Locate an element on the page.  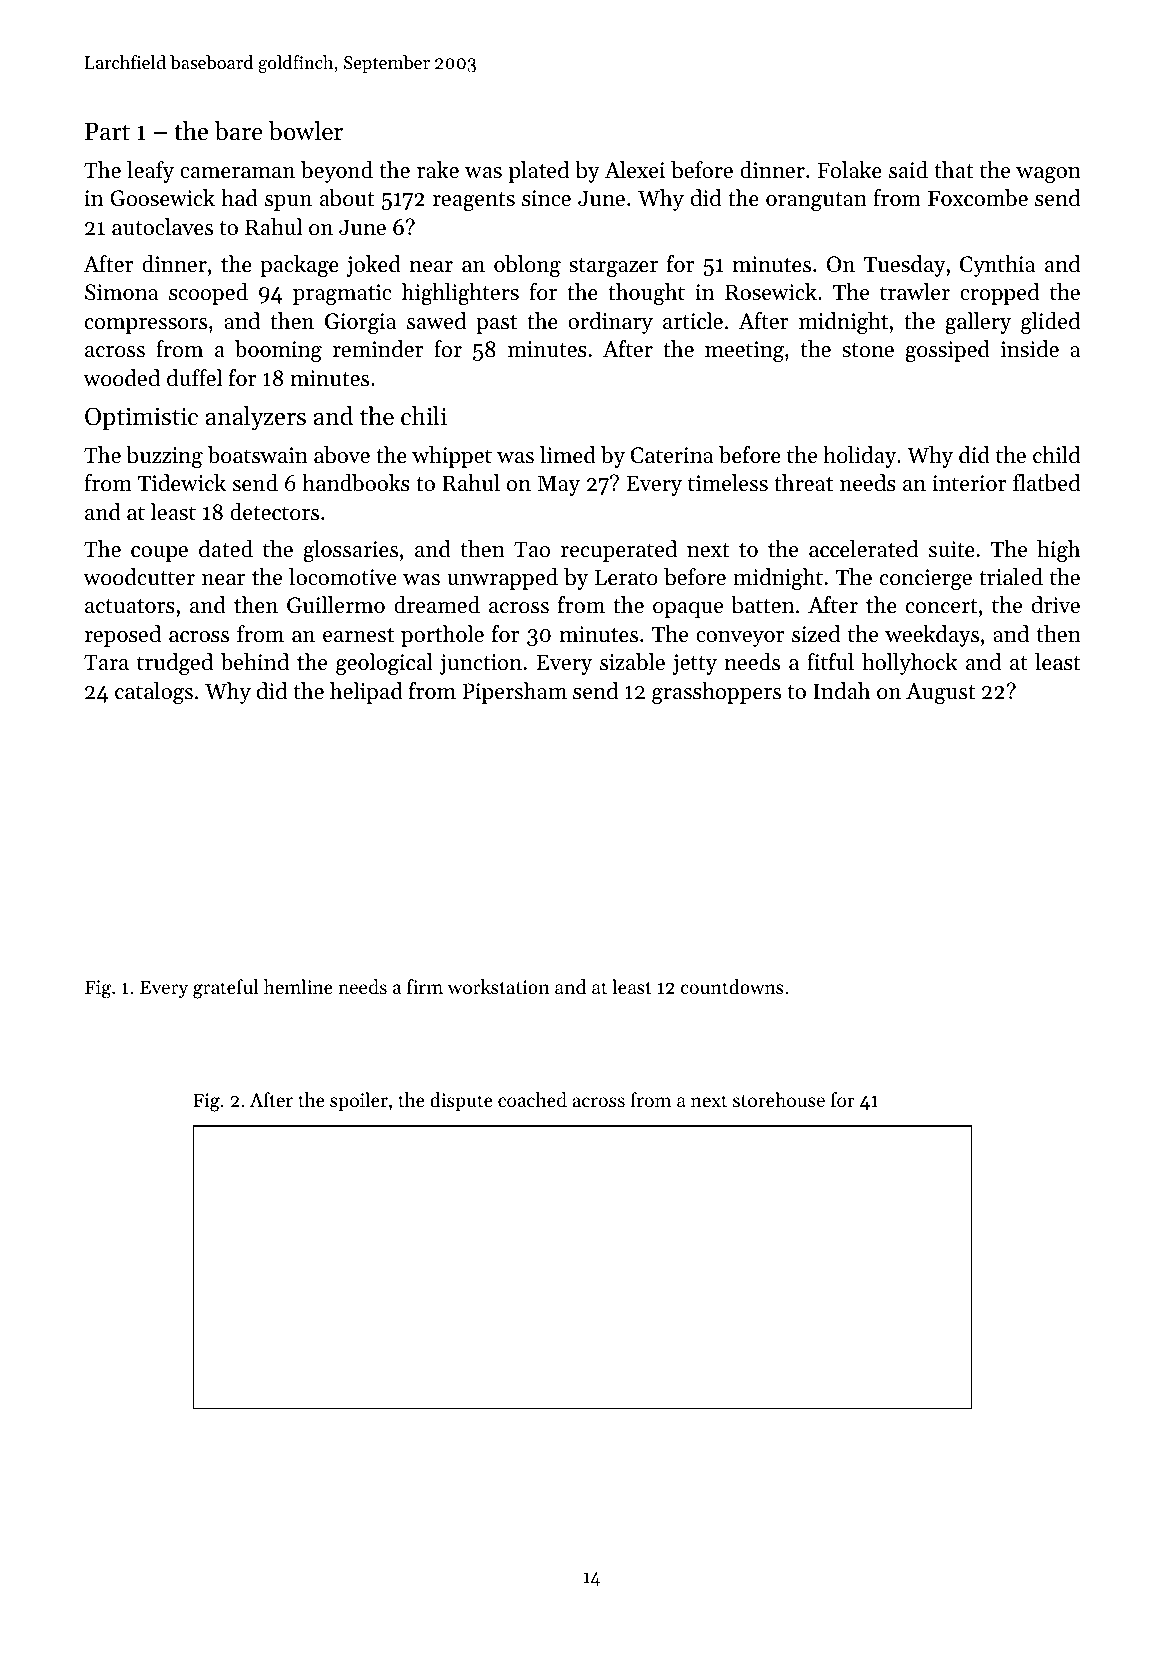
catalogs is located at coordinates (154, 693).
